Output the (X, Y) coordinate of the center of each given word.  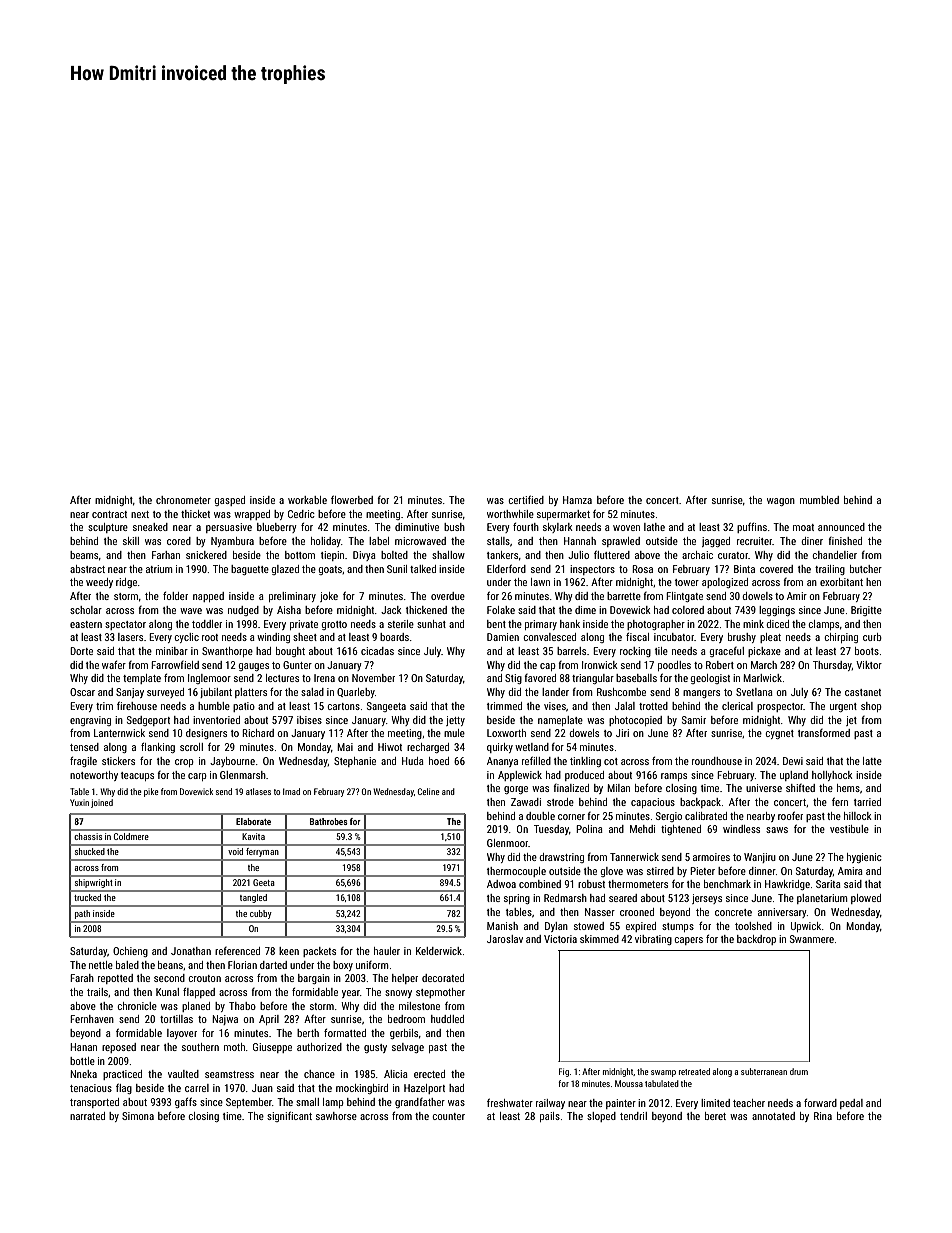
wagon (781, 502)
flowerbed (352, 499)
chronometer (183, 500)
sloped (601, 1117)
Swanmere (812, 939)
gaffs (186, 1102)
